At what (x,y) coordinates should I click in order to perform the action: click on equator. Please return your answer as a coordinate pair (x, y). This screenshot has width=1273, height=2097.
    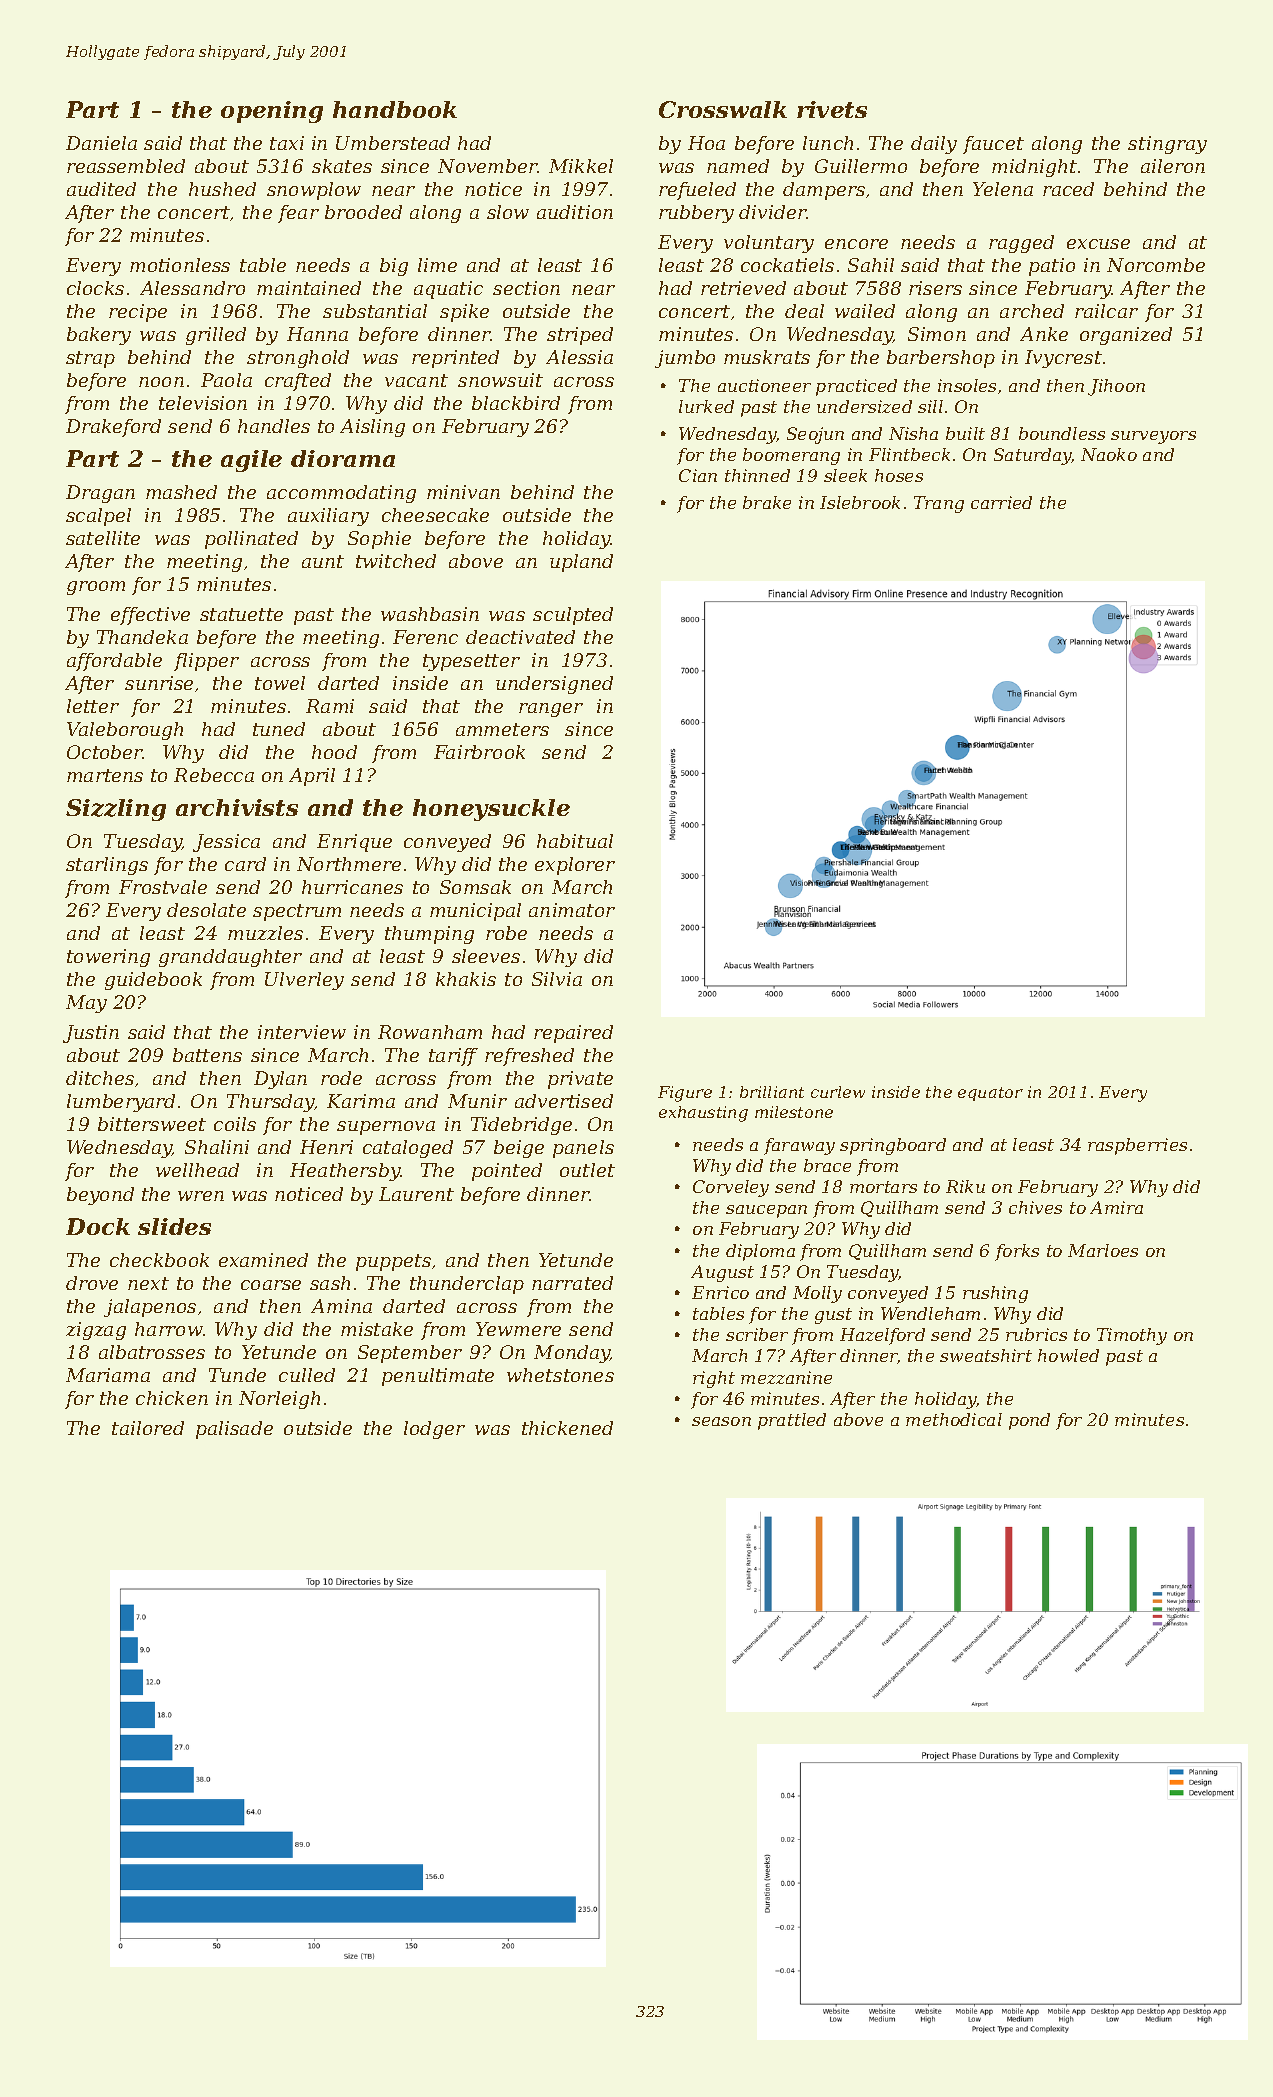
    Looking at the image, I should click on (990, 1094).
